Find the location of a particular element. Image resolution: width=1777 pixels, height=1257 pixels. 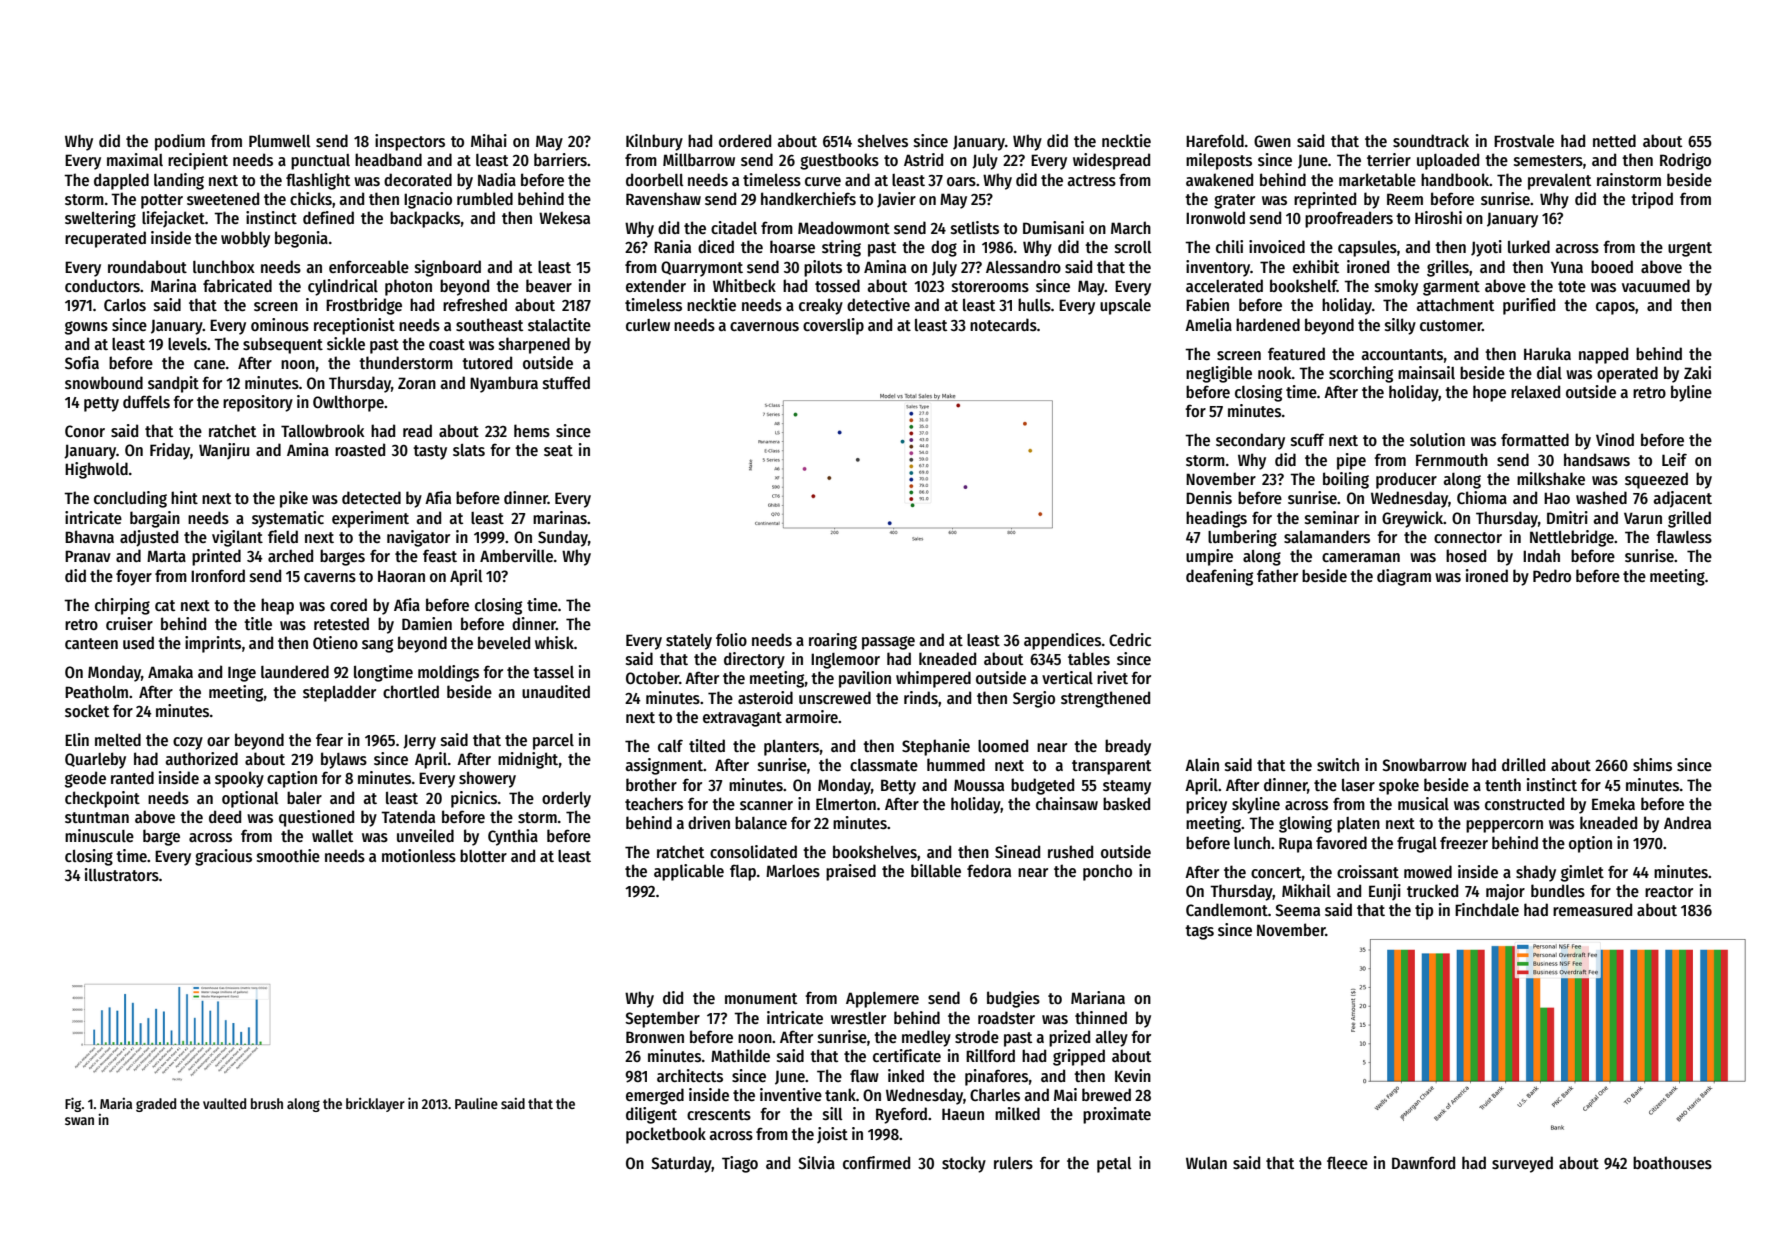

Andrea is located at coordinates (1687, 822).
